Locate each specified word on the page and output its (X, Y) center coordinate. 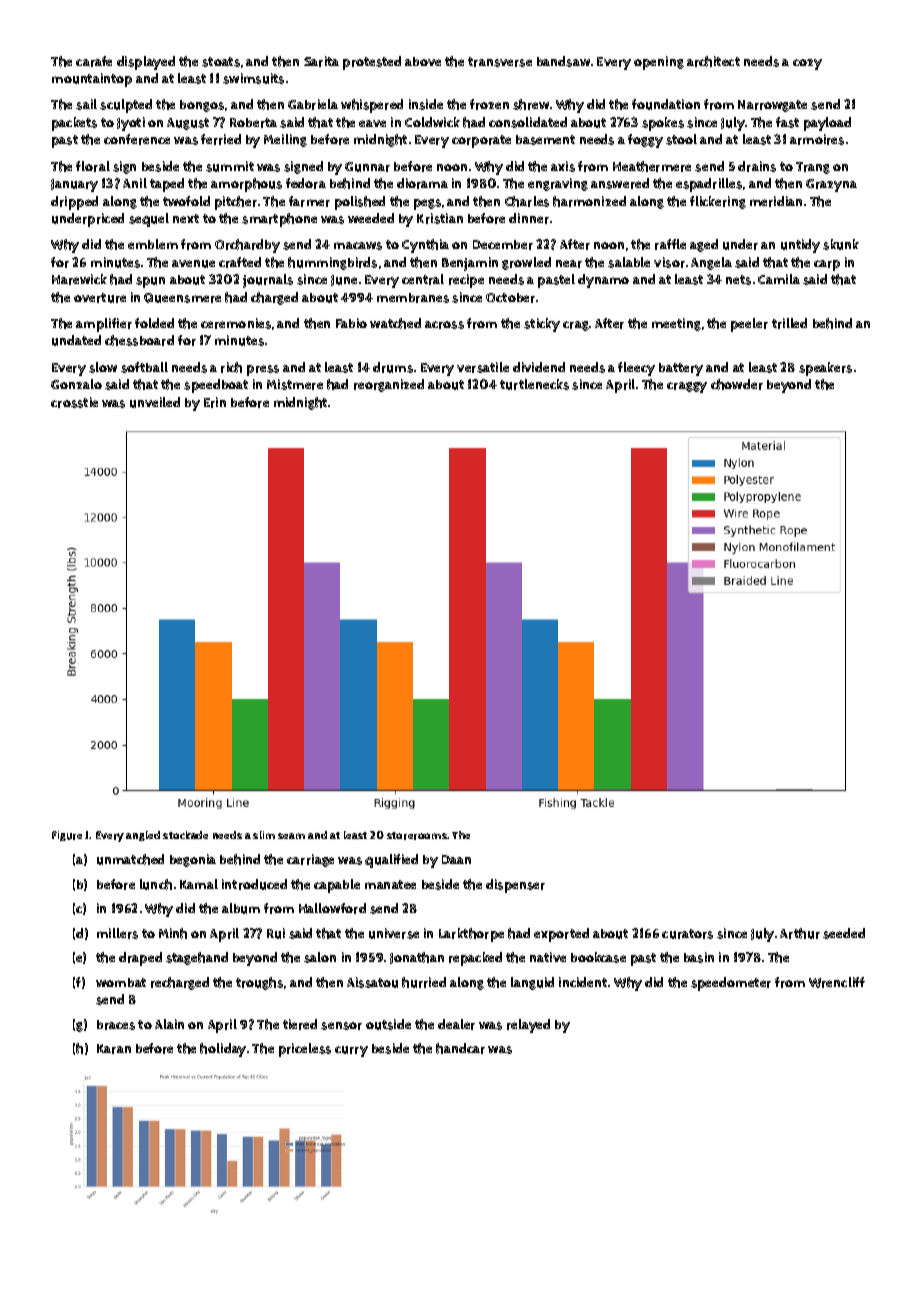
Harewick (79, 279)
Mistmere (295, 384)
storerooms (417, 836)
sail (86, 104)
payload (827, 124)
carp (827, 265)
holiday (223, 1050)
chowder (737, 384)
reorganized (389, 385)
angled (143, 836)
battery (681, 369)
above (423, 61)
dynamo (603, 281)
